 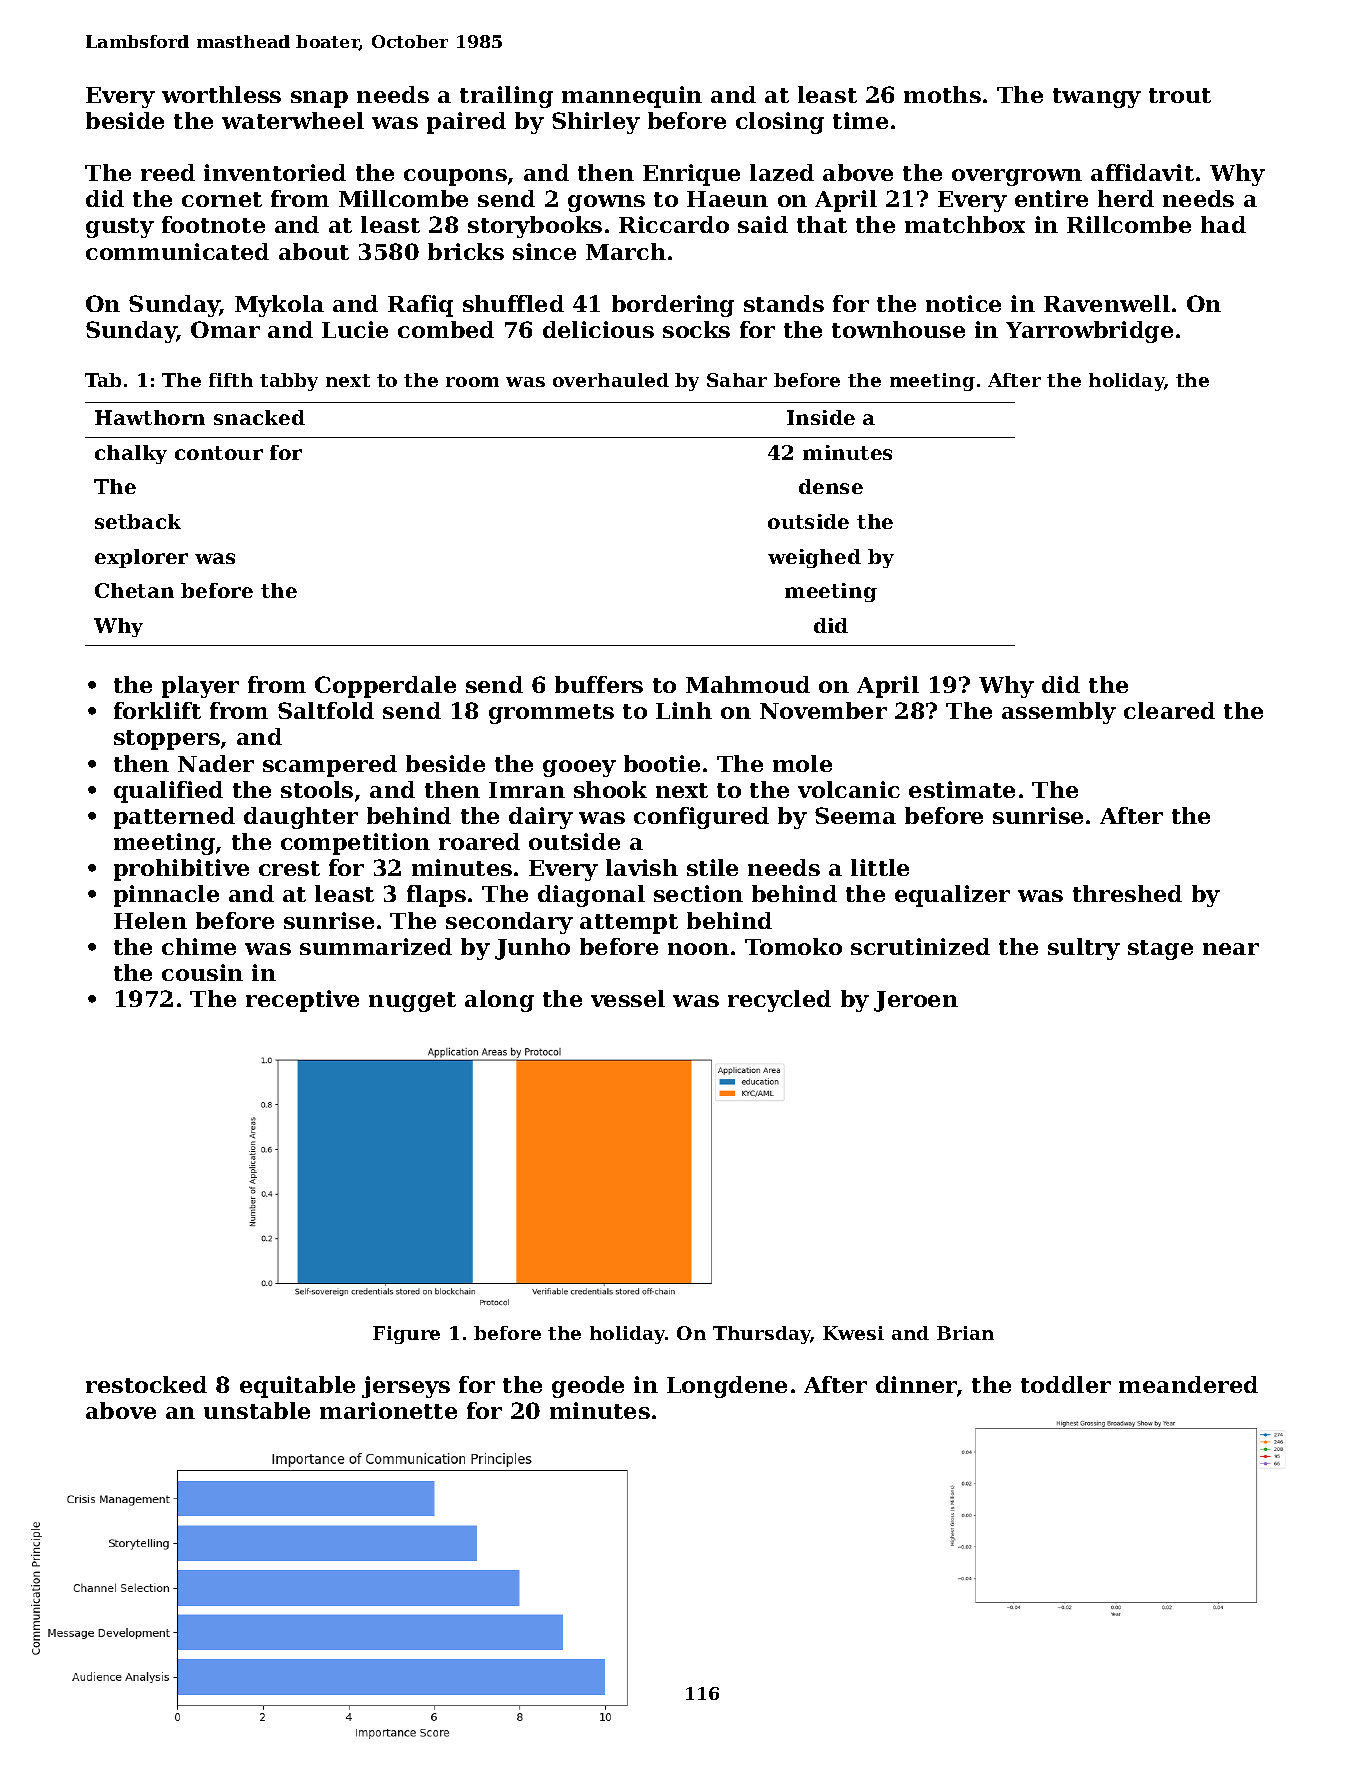 What do you see at coordinates (1180, 95) in the screenshot?
I see `trout` at bounding box center [1180, 95].
